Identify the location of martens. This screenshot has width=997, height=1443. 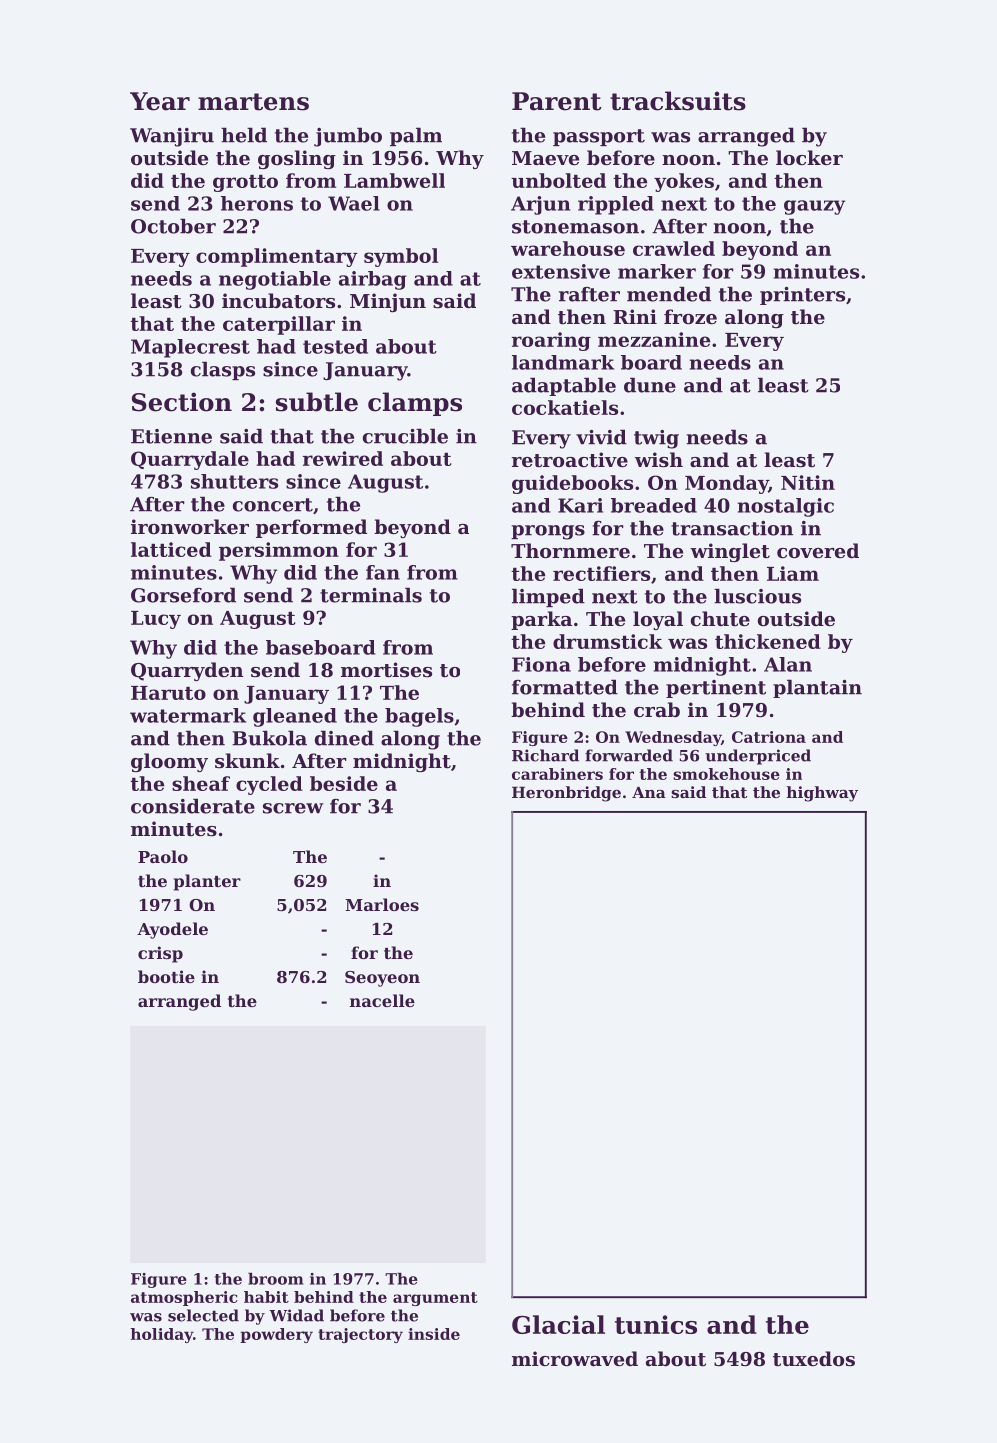
(253, 102).
